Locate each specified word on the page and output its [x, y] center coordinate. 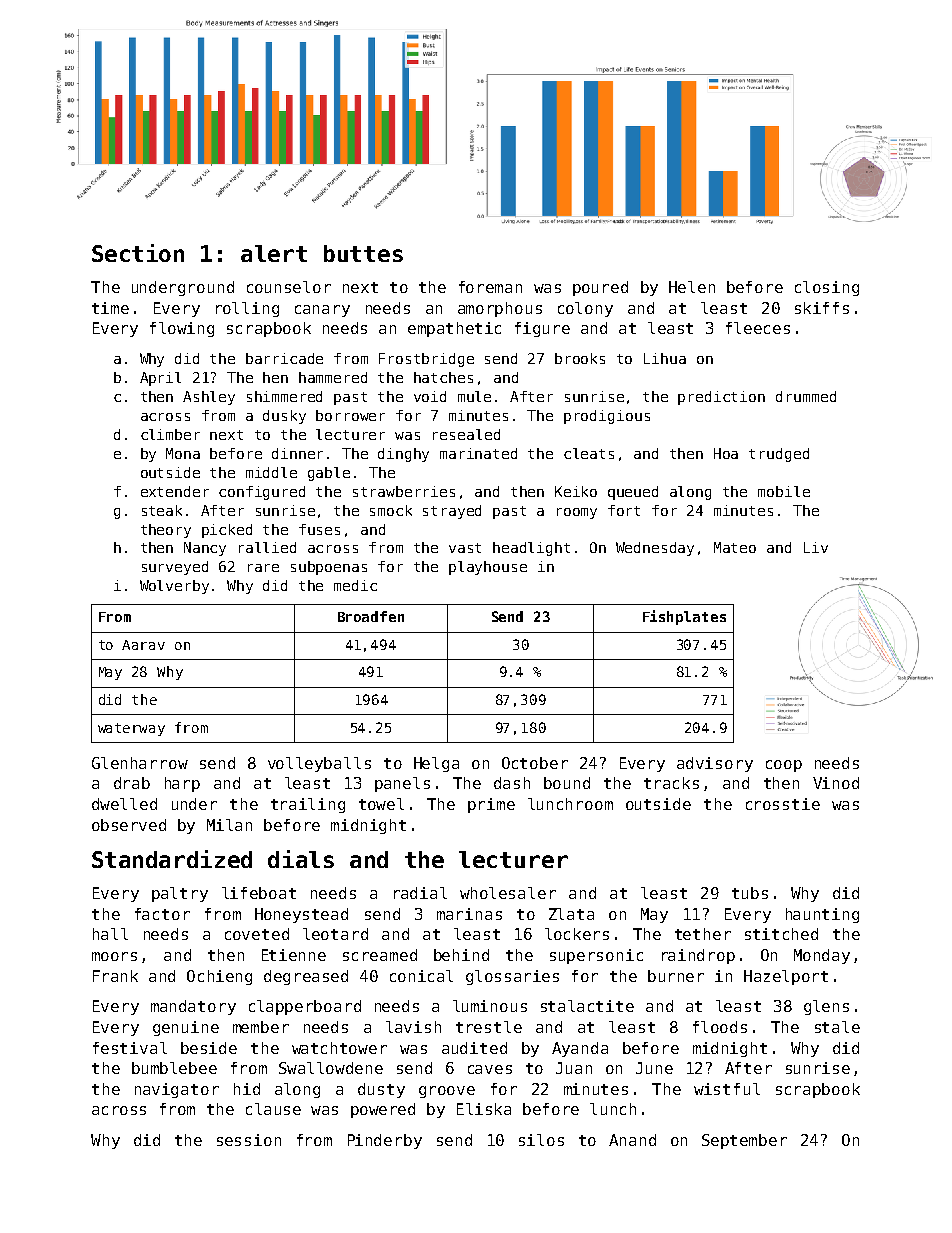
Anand [632, 1140]
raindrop [698, 956]
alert [274, 253]
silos [541, 1140]
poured [600, 288]
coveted [257, 934]
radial [420, 893]
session [249, 1140]
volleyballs [319, 764]
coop [784, 766]
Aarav [143, 645]
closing [827, 288]
